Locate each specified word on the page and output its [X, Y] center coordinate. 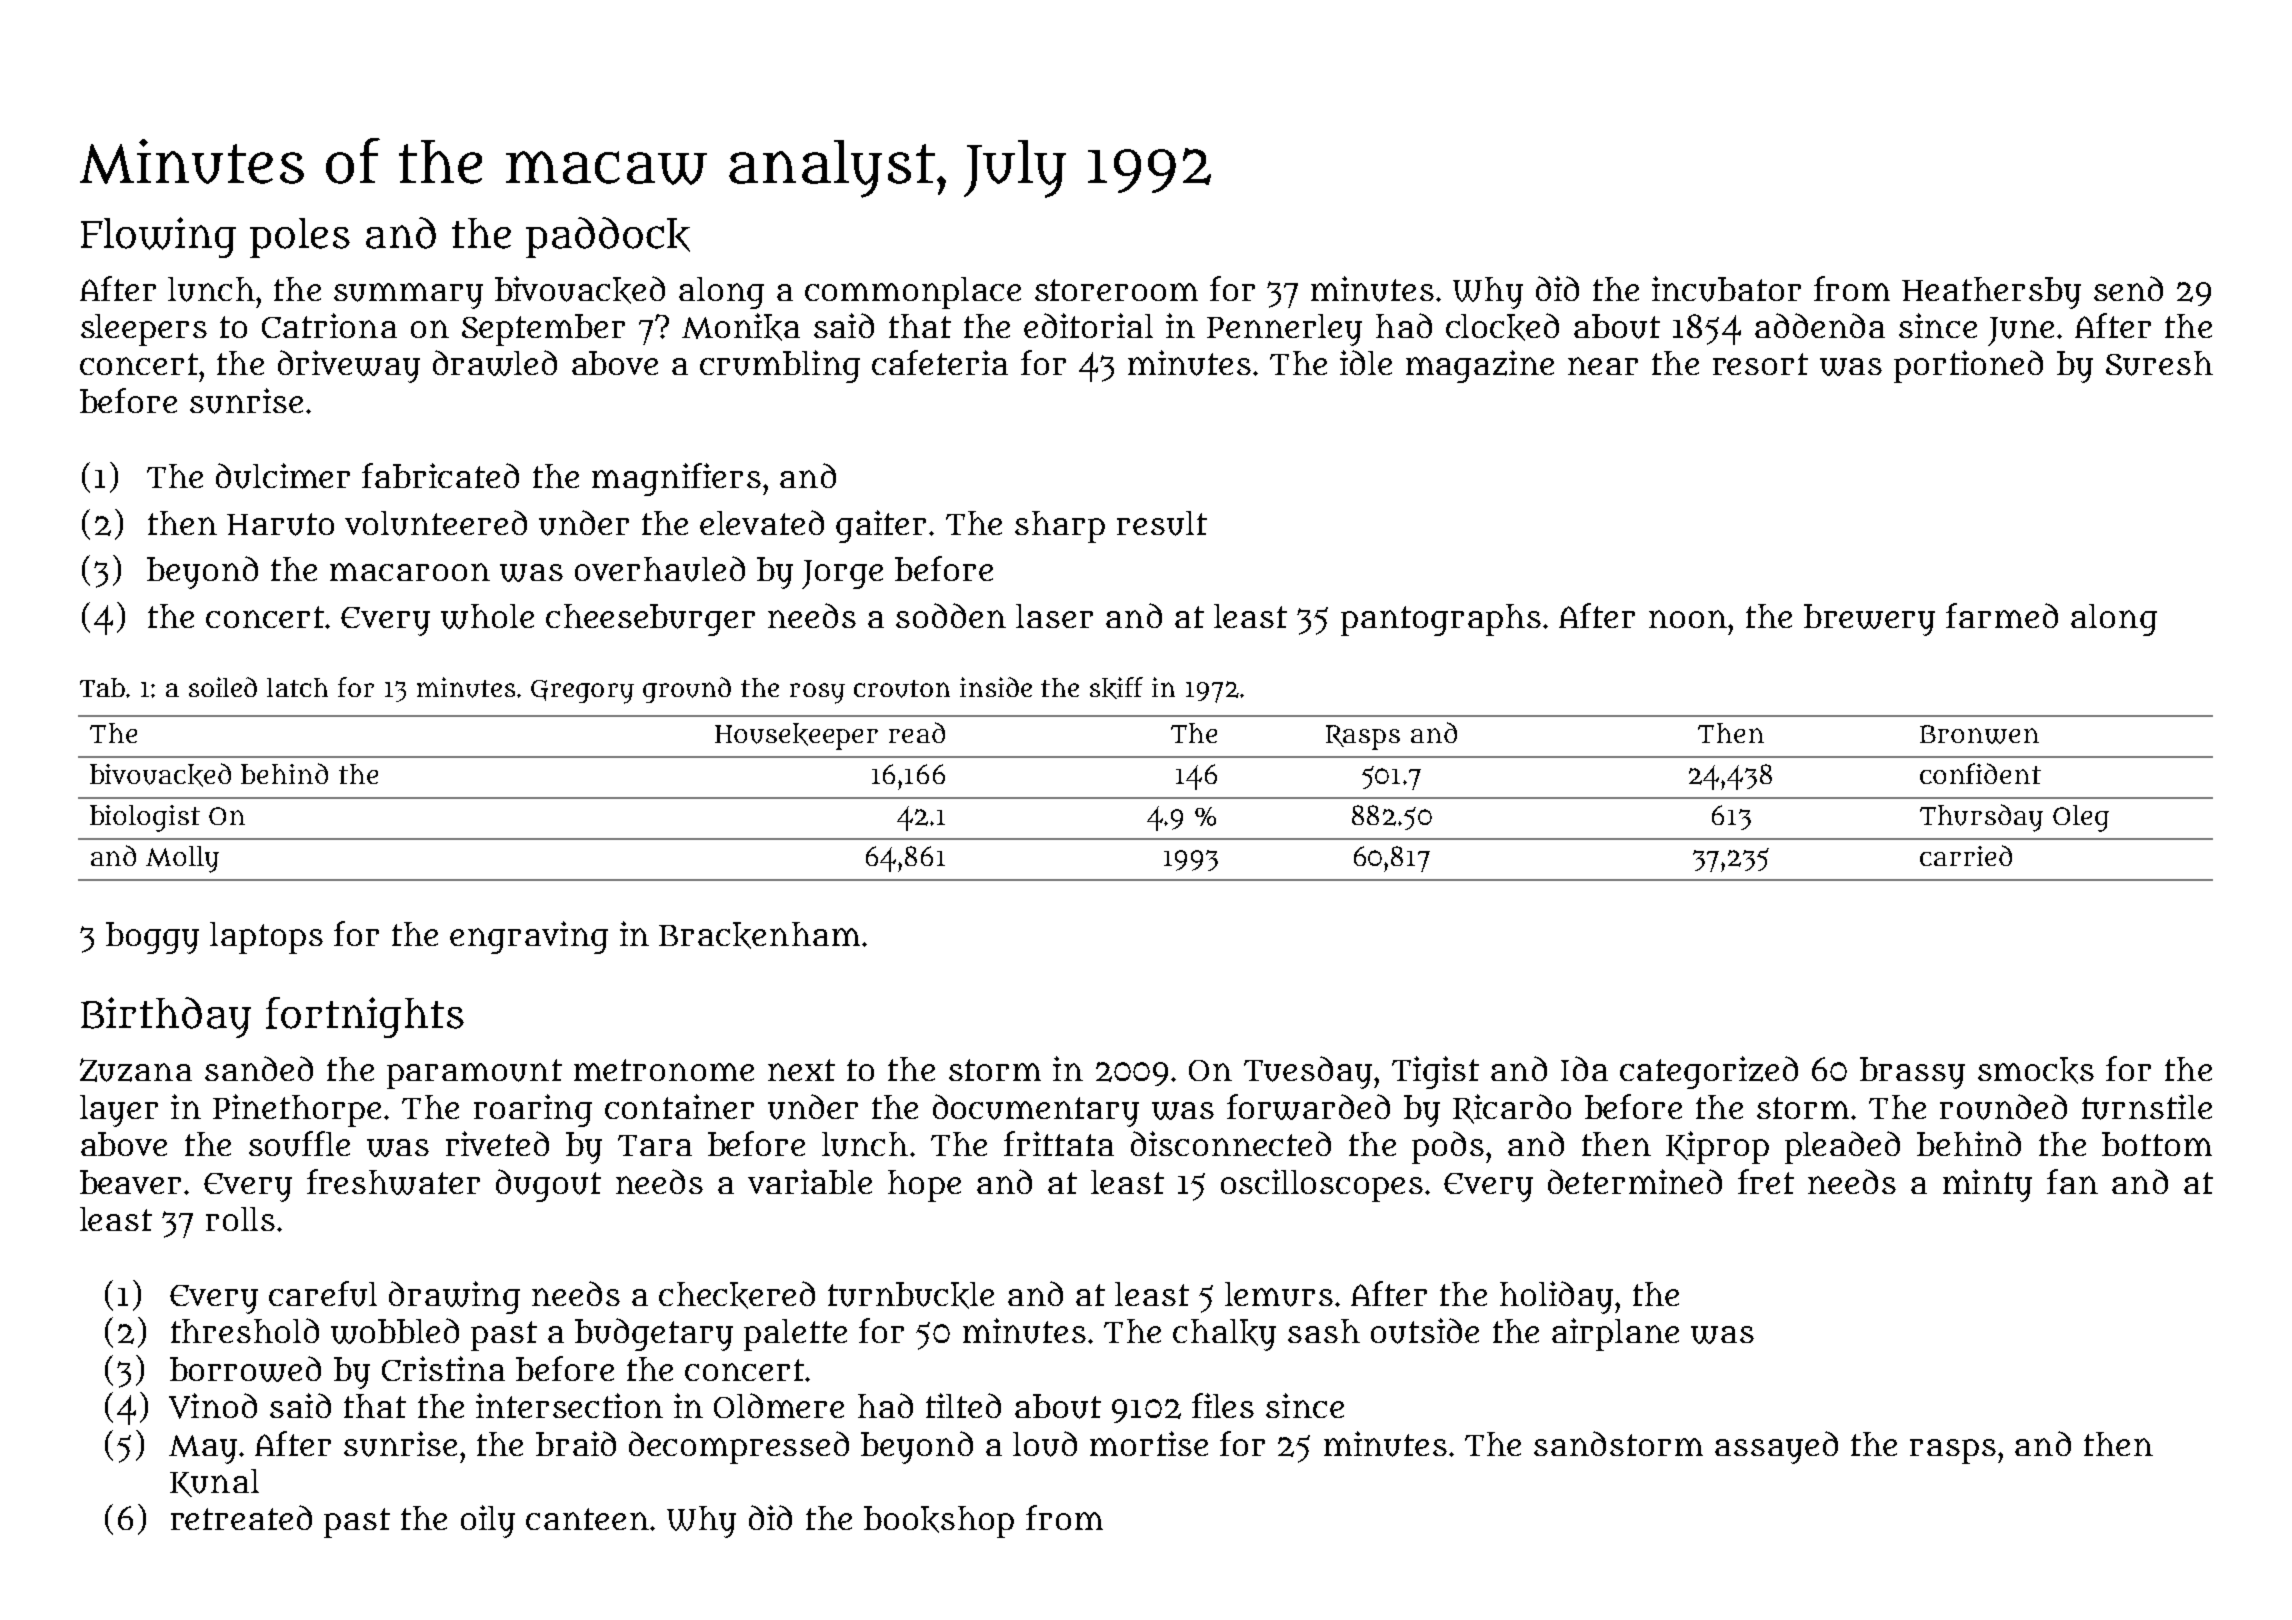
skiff [1116, 688]
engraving [529, 937]
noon [1688, 619]
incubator [1726, 289]
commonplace [913, 293]
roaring [533, 1110]
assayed [1776, 1447]
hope [924, 1186]
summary [408, 296]
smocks [2036, 1070]
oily [488, 1521]
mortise [1149, 1443]
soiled [223, 687]
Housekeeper [796, 736]
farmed [2002, 615]
